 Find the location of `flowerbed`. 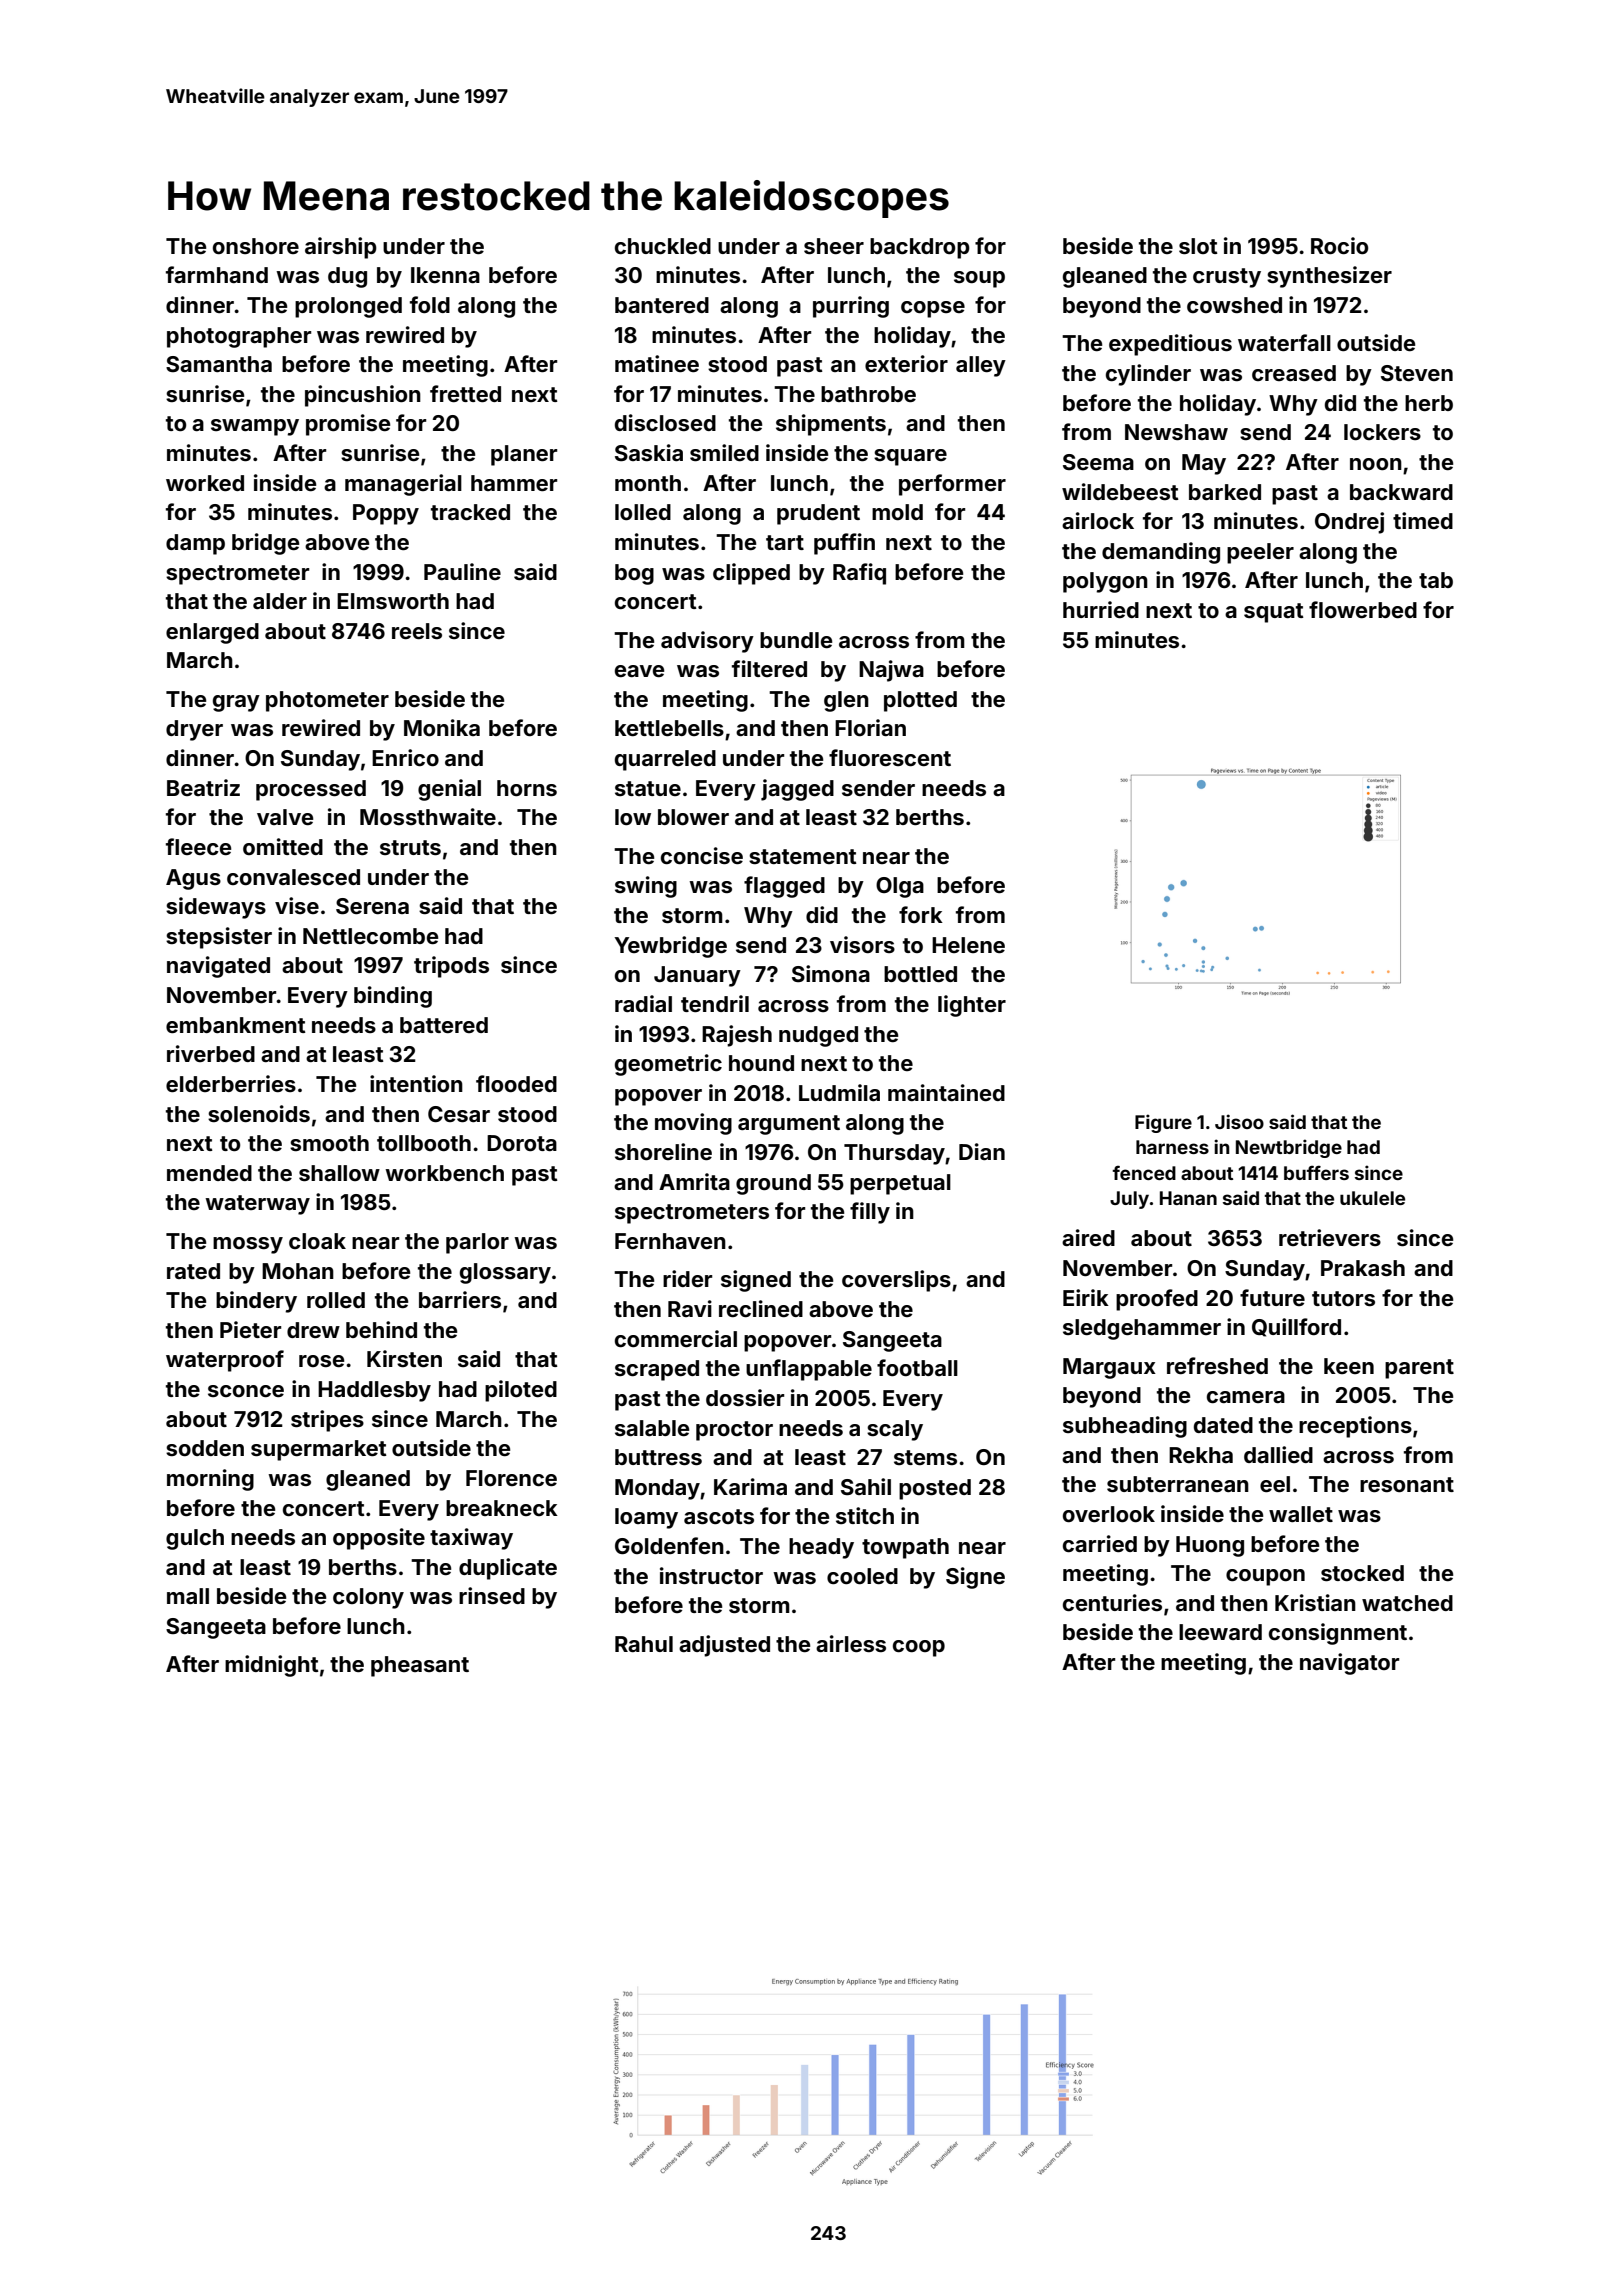

flowerbed is located at coordinates (1363, 609).
